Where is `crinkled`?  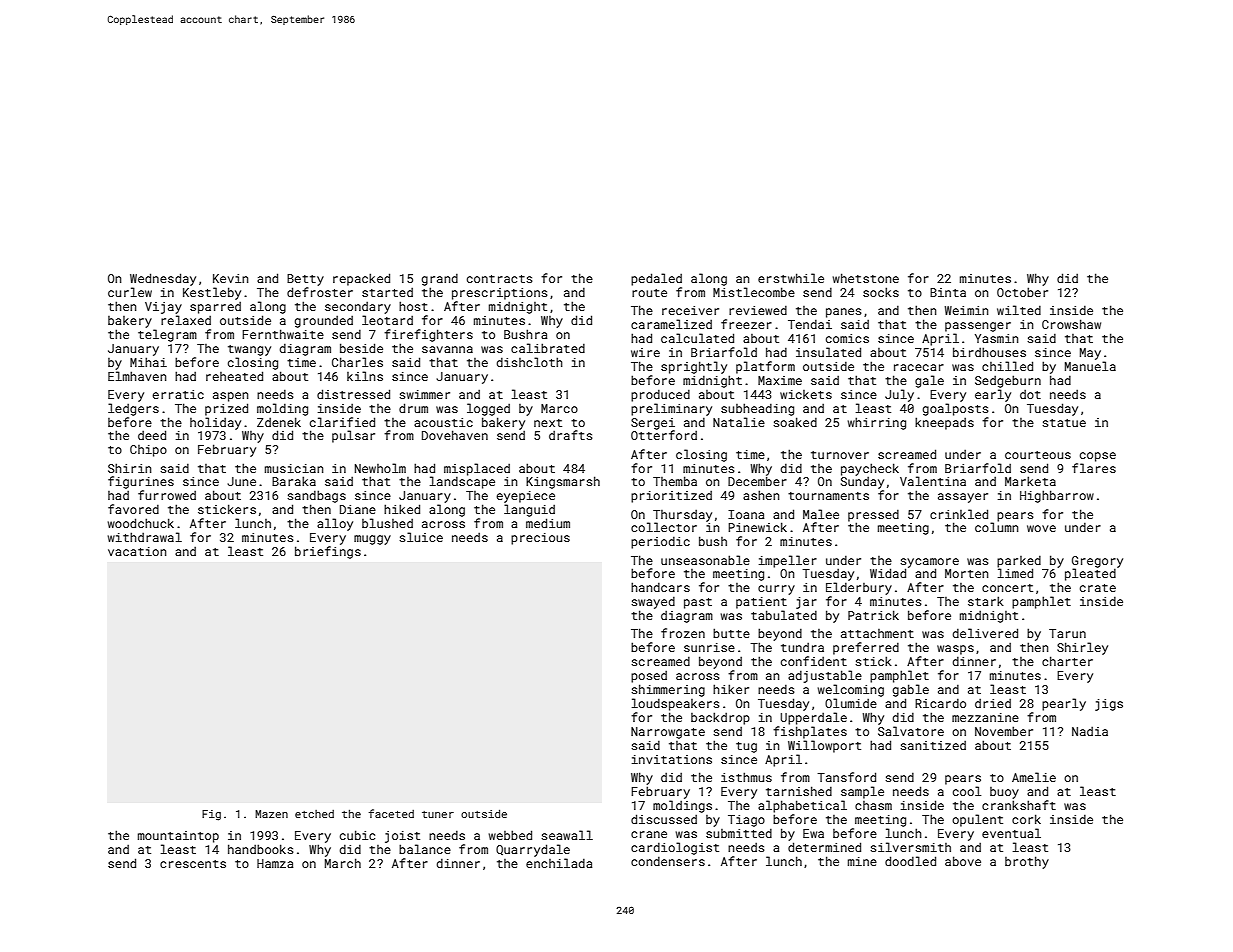 crinkled is located at coordinates (959, 514).
